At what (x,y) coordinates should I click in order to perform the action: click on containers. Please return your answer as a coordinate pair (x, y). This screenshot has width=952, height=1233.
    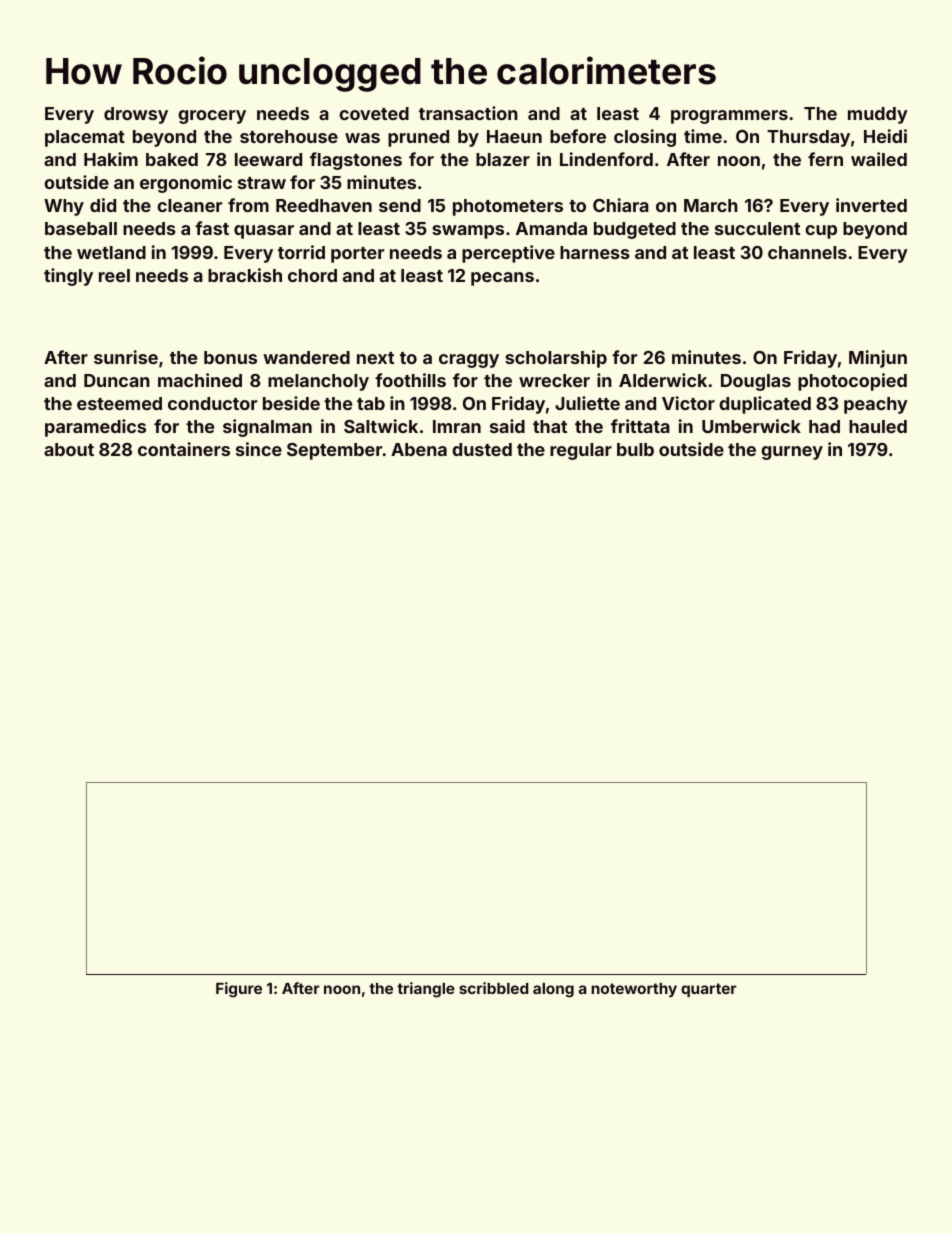
    Looking at the image, I should click on (184, 449).
